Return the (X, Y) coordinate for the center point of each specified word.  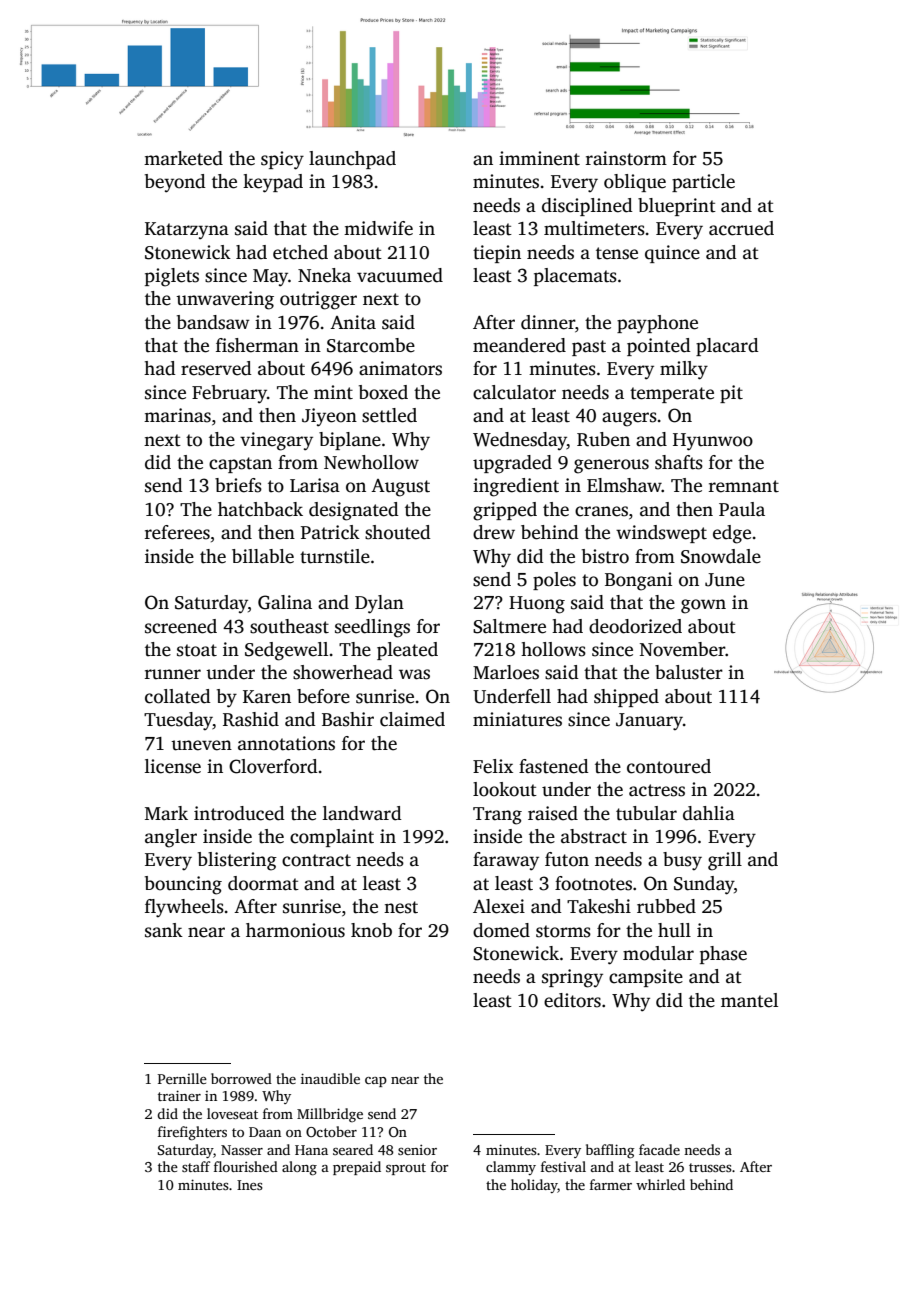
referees (177, 532)
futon (567, 859)
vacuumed (400, 275)
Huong (537, 605)
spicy (282, 160)
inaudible (330, 1078)
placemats (575, 277)
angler (171, 838)
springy (572, 978)
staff (196, 1166)
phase (723, 955)
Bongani (638, 581)
